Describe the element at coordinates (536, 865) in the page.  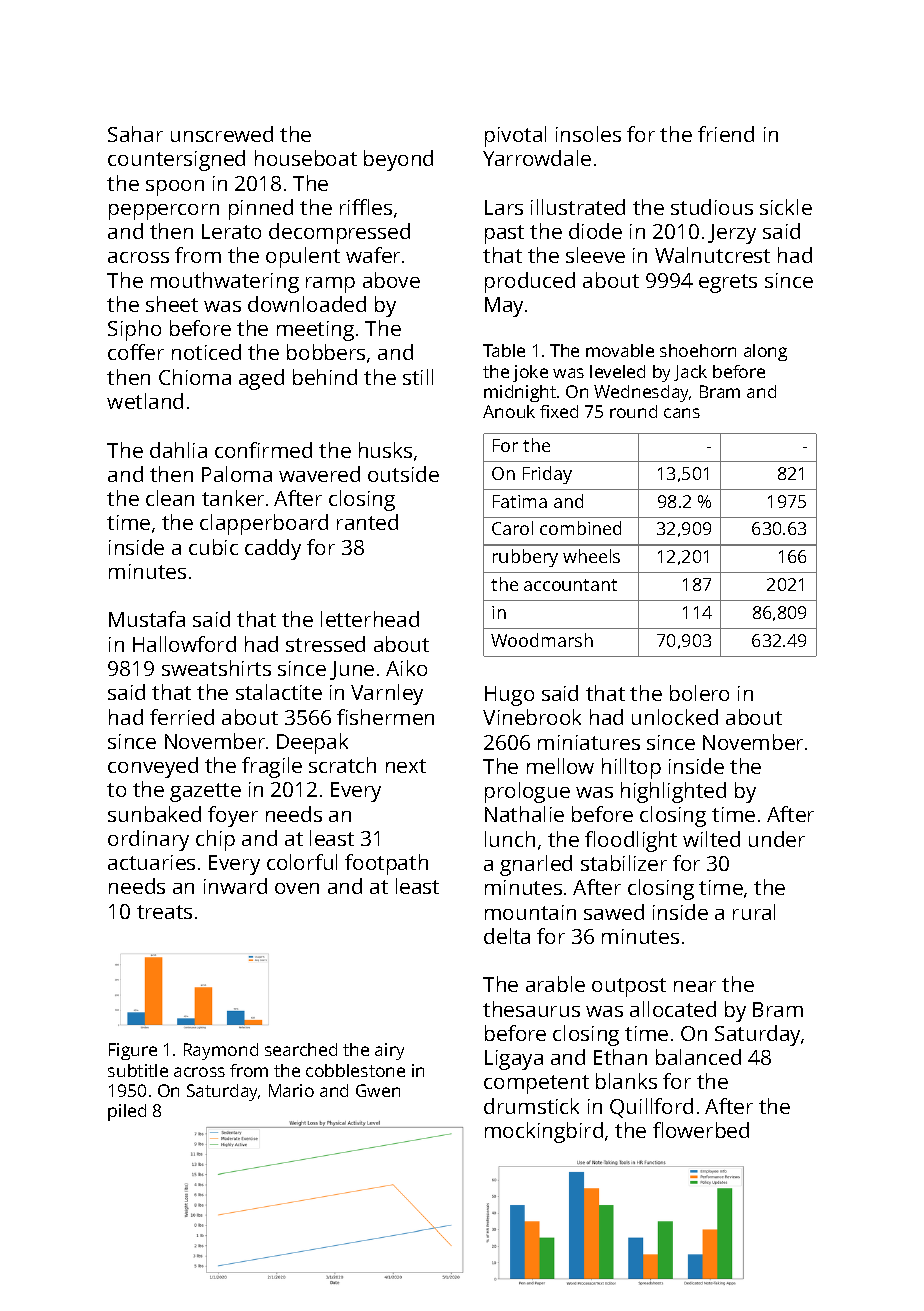
I see `gnarled` at that location.
